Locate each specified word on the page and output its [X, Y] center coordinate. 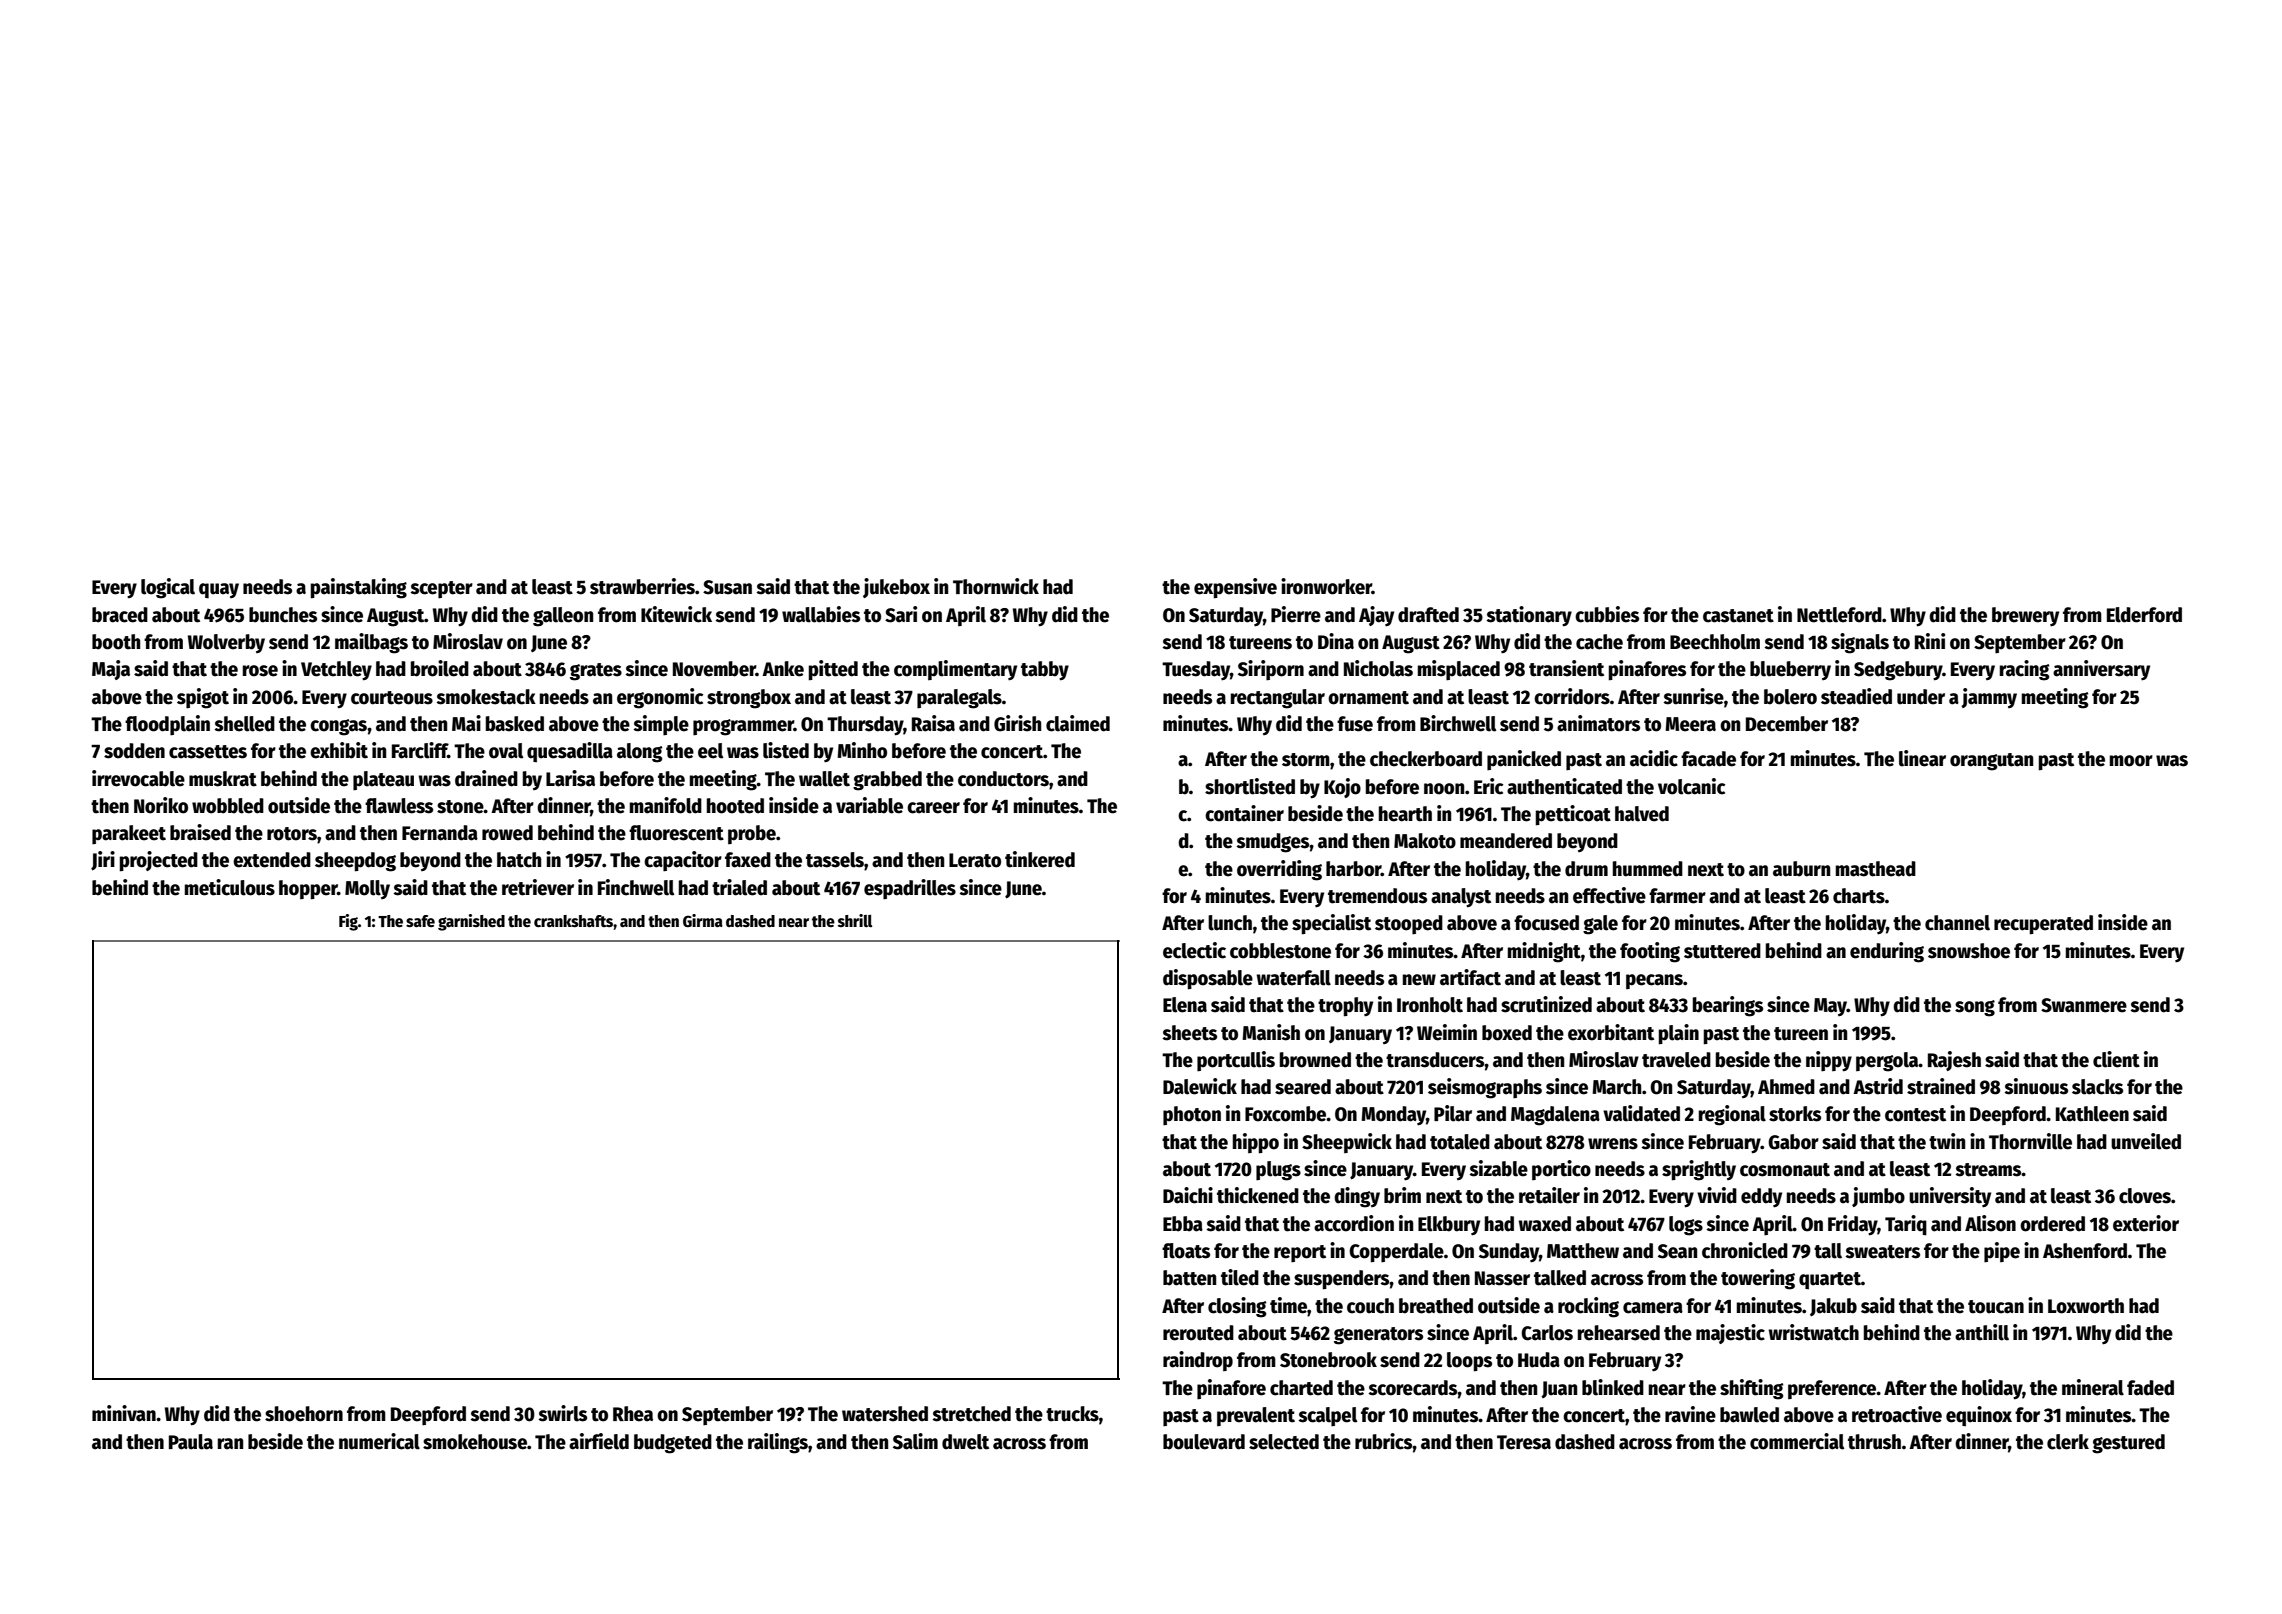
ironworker [1326, 586]
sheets [1190, 1033]
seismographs [1485, 1088]
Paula [191, 1442]
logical [168, 588]
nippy [1829, 1061]
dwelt [965, 1442]
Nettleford [1839, 615]
